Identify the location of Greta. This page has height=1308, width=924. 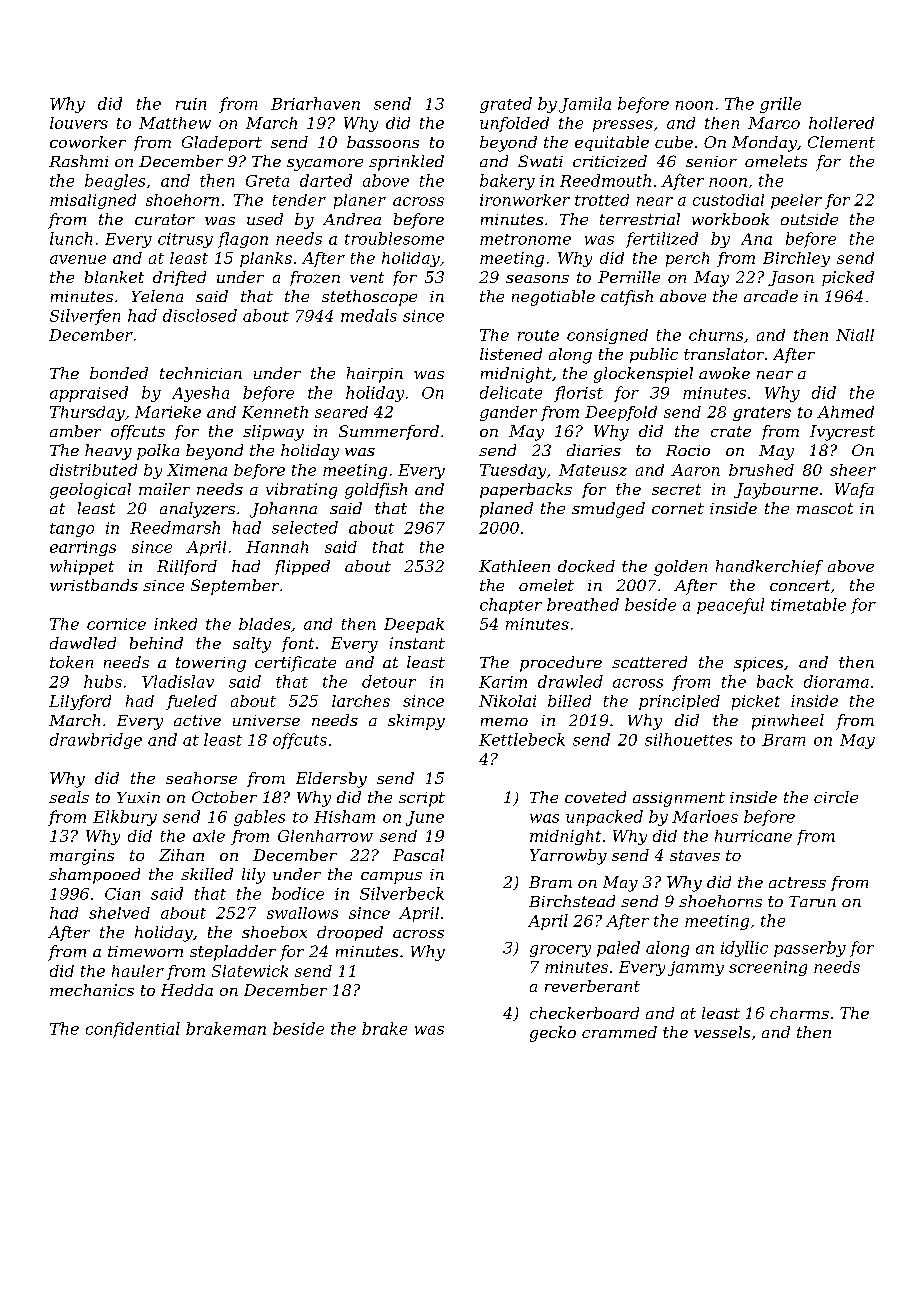
(267, 181).
